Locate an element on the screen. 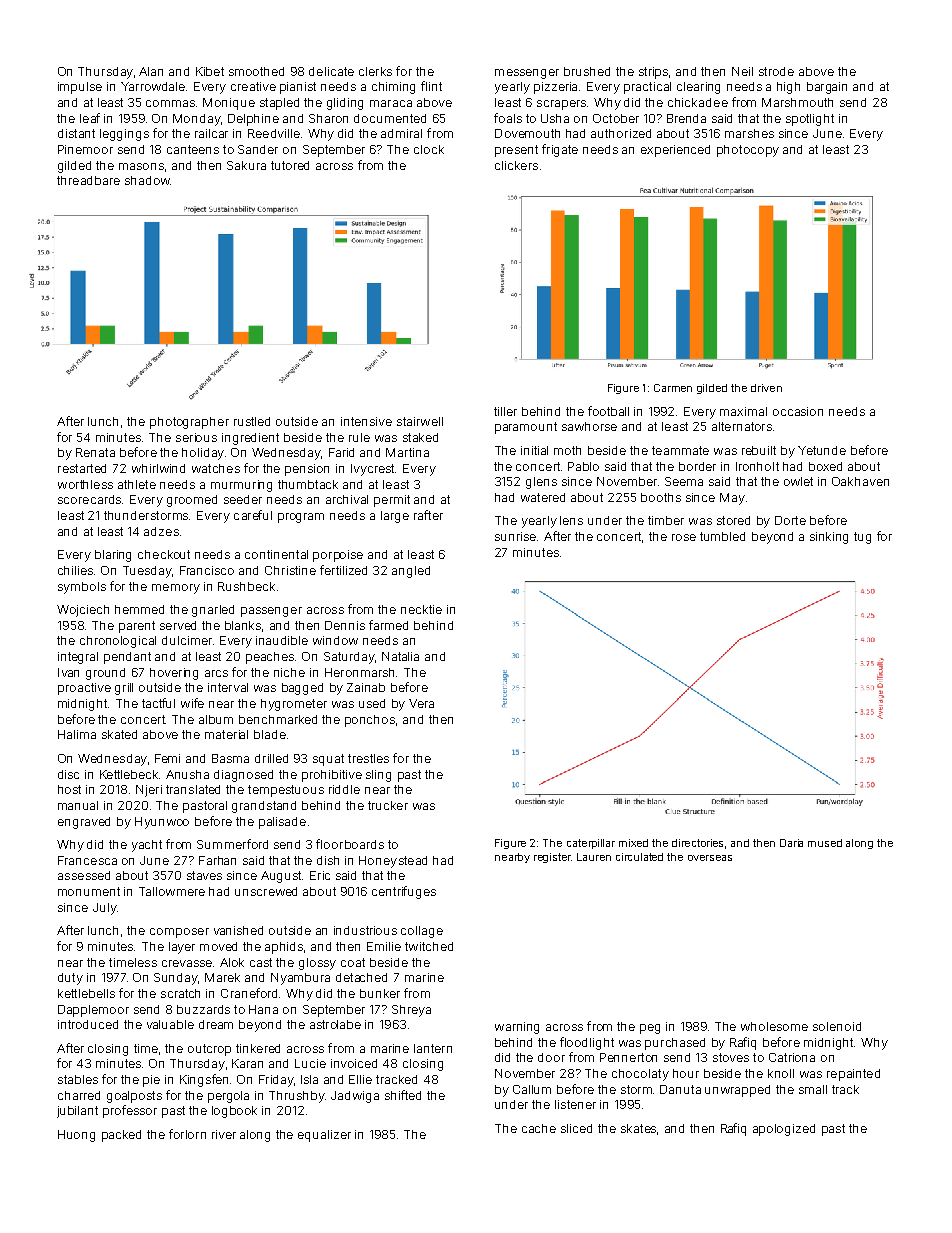  cache is located at coordinates (539, 1128).
